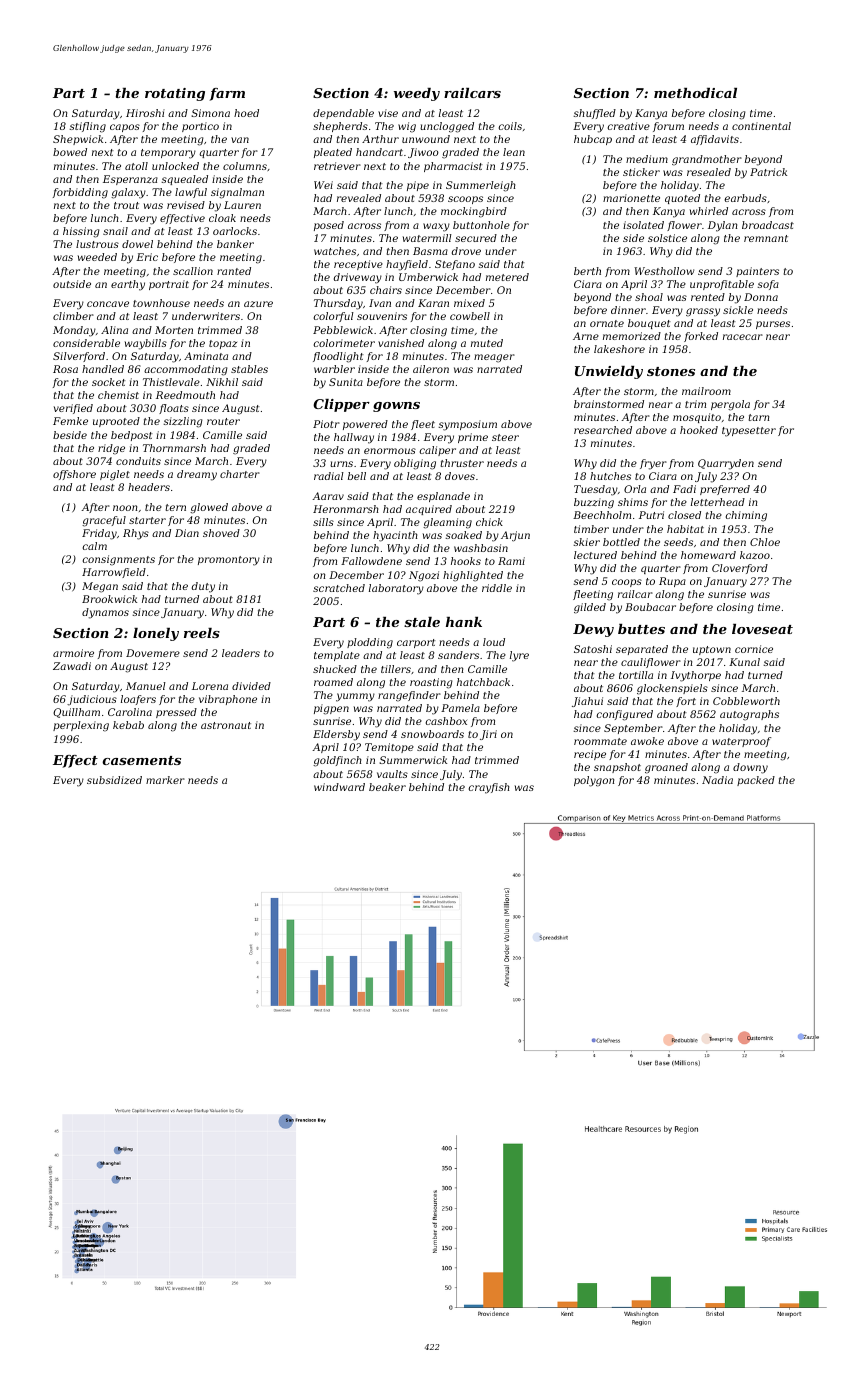 Image resolution: width=849 pixels, height=1400 pixels. Describe the element at coordinates (514, 152) in the image. I see `lean` at that location.
